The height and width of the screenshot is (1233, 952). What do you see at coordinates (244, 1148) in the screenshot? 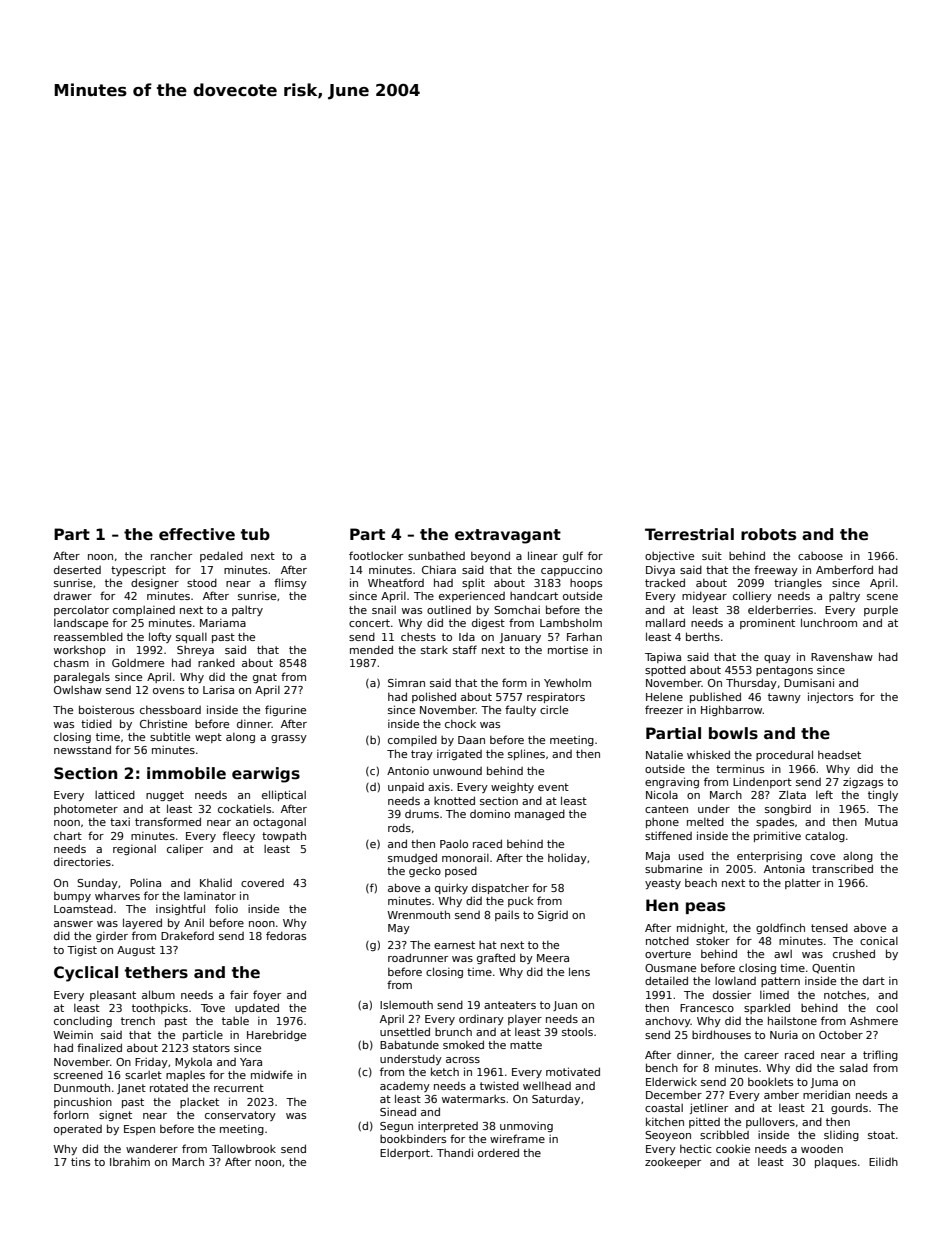
I see `Tallowbrook` at bounding box center [244, 1148].
